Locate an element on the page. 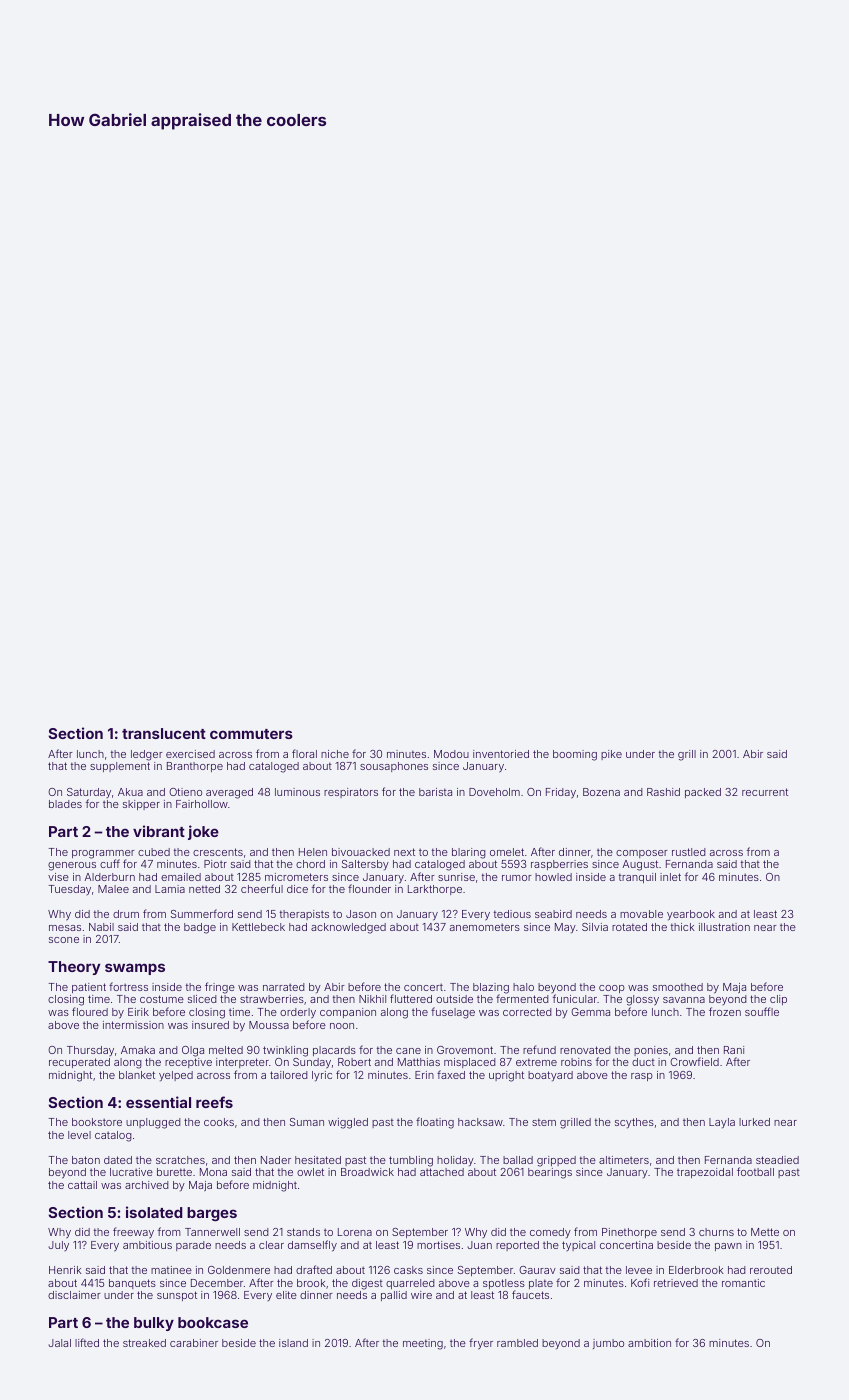  tumbling is located at coordinates (411, 1161).
